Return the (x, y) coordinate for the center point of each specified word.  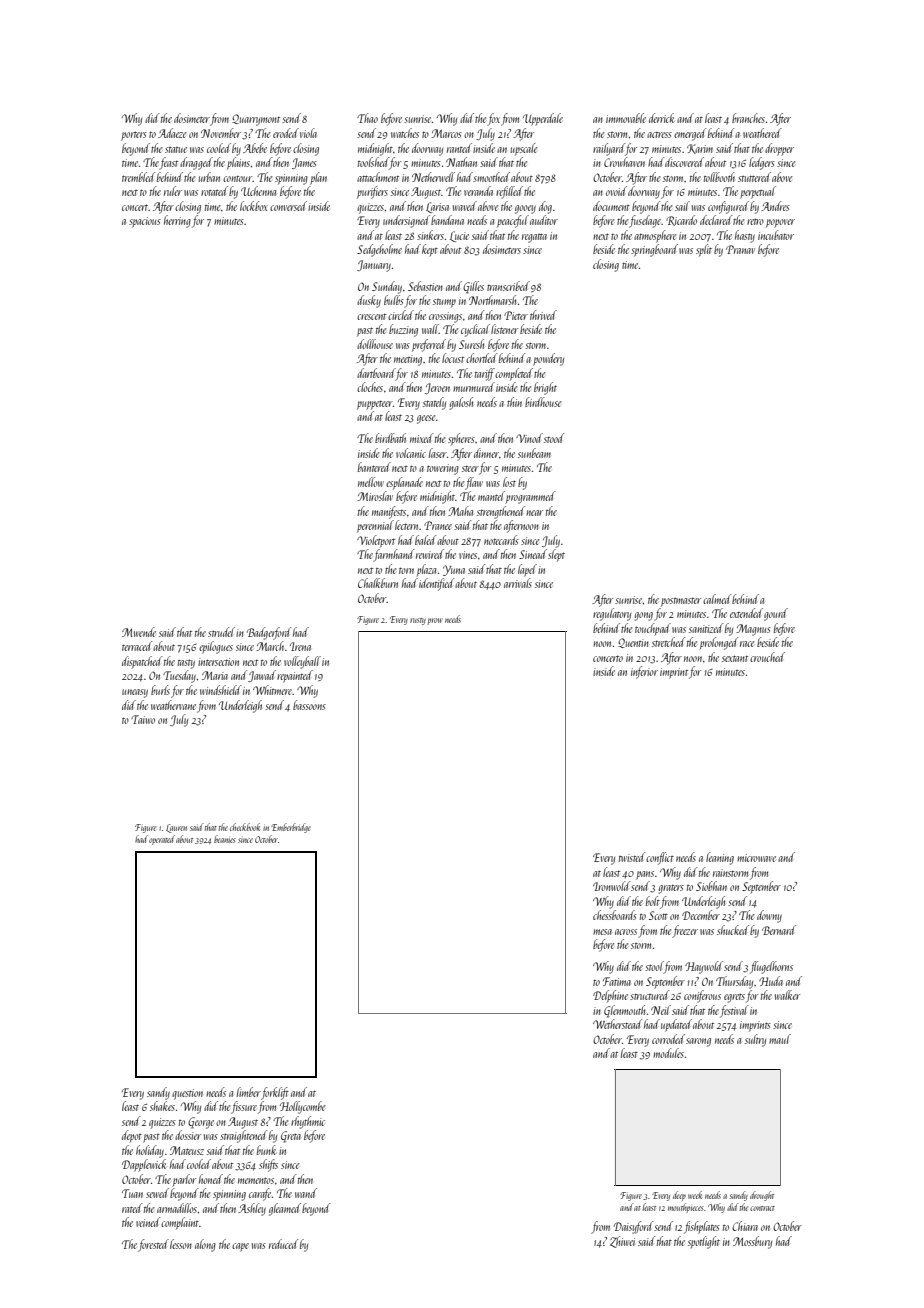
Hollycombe (302, 1107)
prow (435, 621)
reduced (284, 1244)
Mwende (139, 632)
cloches (370, 387)
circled (401, 315)
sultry (755, 1040)
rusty (418, 621)
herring (177, 221)
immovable (626, 118)
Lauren (176, 828)
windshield (221, 690)
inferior (644, 672)
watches (405, 133)
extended (746, 613)
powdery (548, 359)
